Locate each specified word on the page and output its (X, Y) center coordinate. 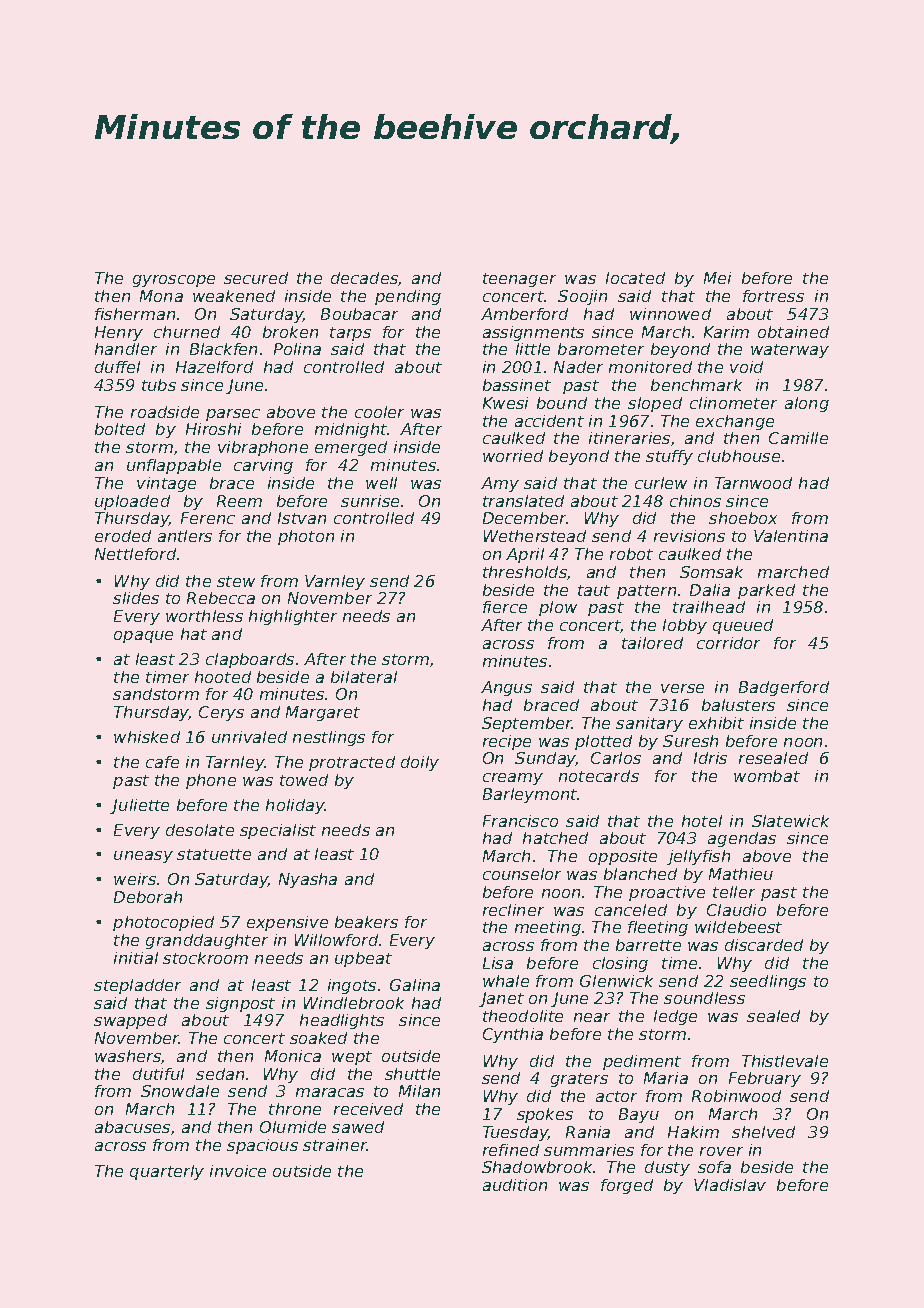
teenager (519, 280)
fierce (505, 607)
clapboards (250, 660)
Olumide (293, 1127)
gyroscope (174, 281)
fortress (773, 296)
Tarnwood (753, 483)
